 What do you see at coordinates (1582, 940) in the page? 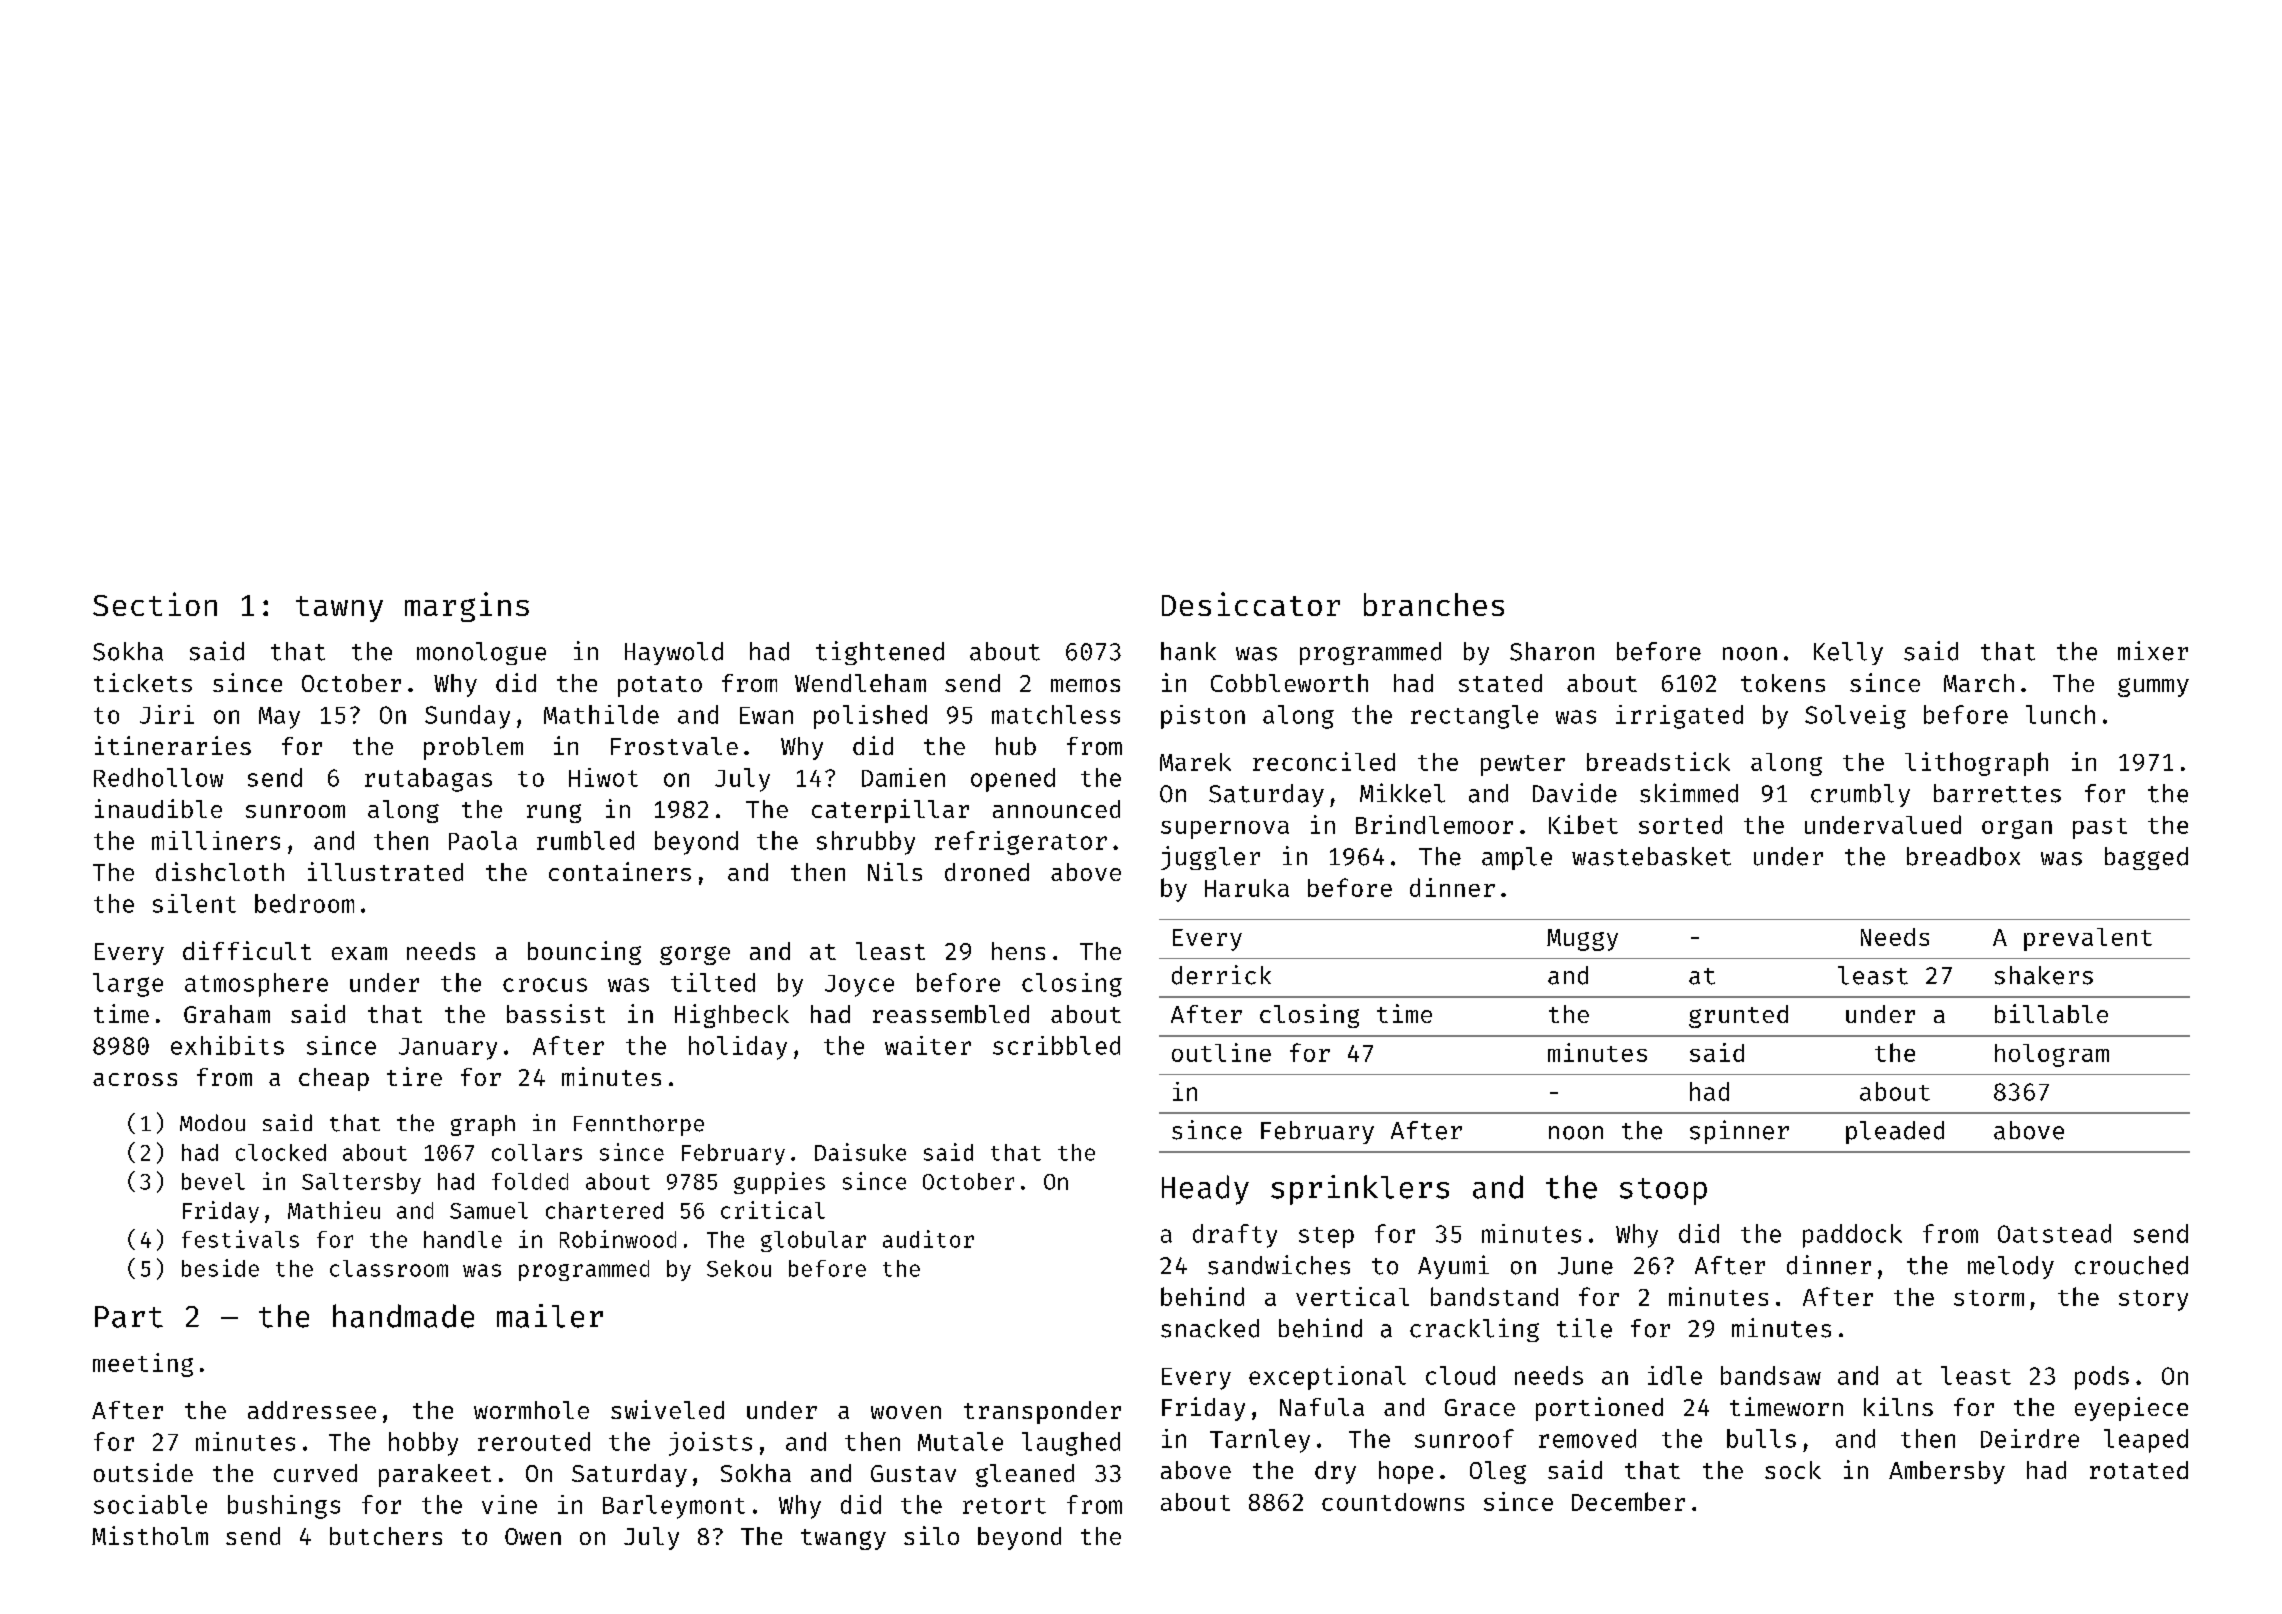
I see `Muggy` at bounding box center [1582, 940].
